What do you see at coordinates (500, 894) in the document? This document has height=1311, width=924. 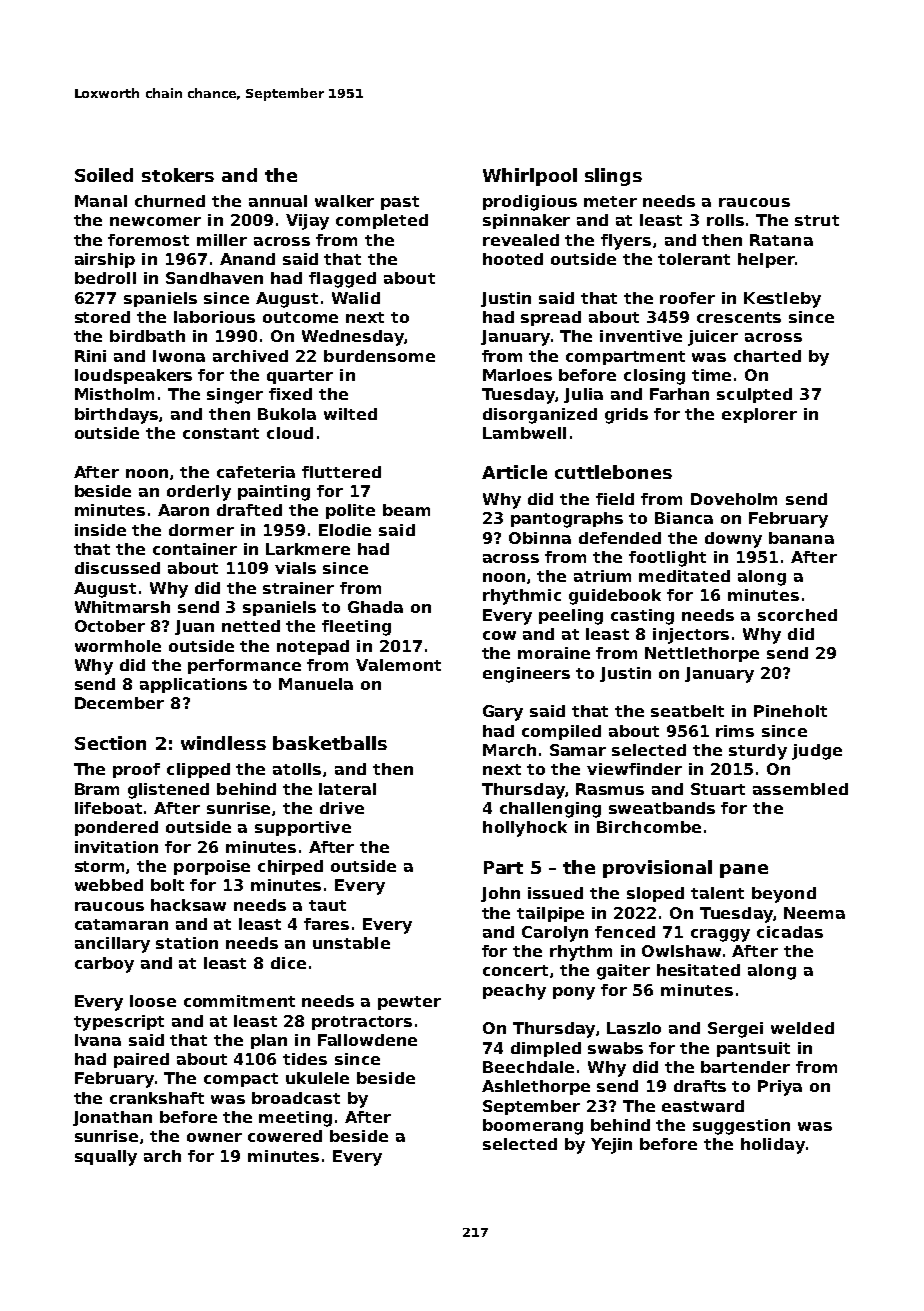 I see `John` at bounding box center [500, 894].
